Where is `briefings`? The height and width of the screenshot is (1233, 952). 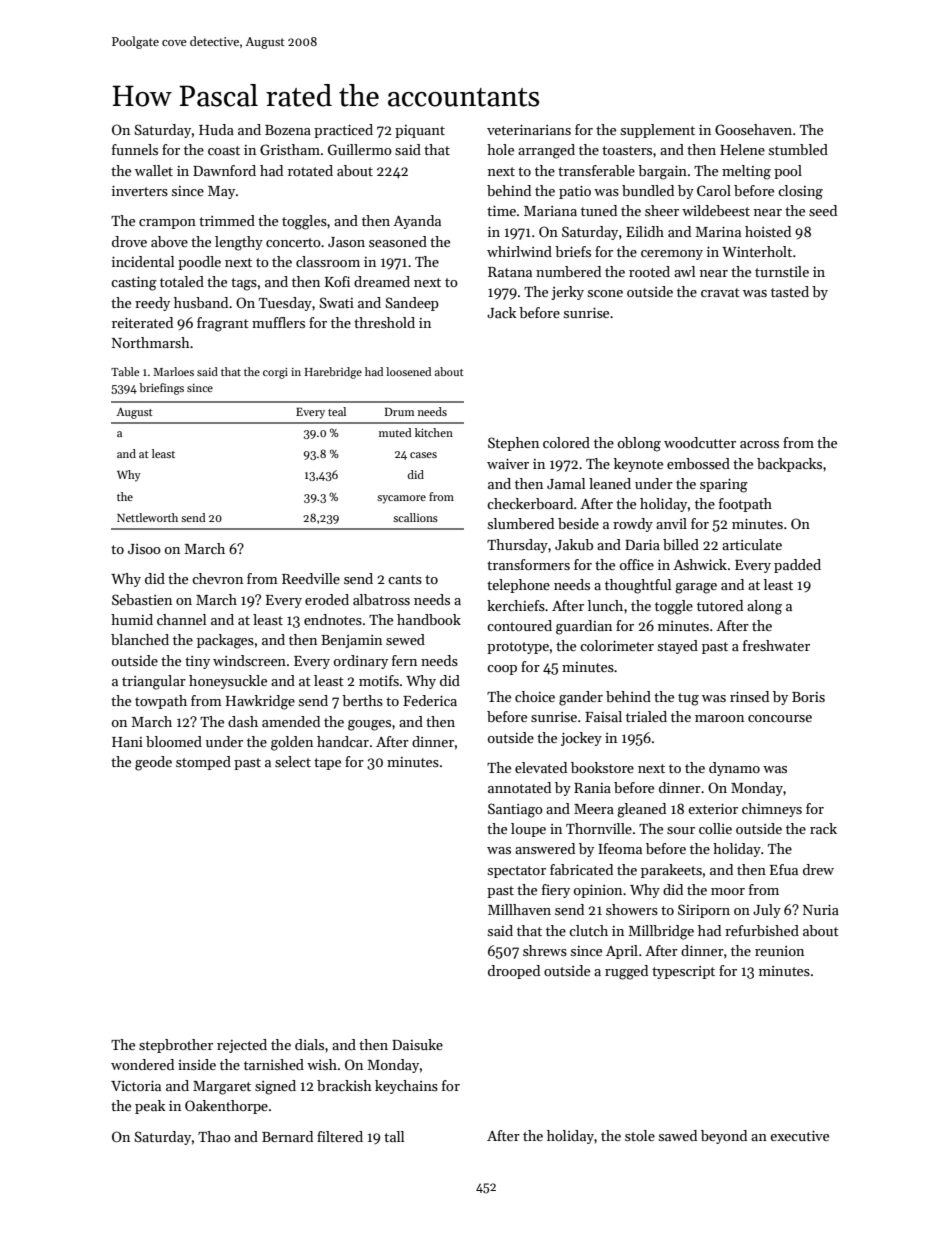
briefings is located at coordinates (161, 389).
